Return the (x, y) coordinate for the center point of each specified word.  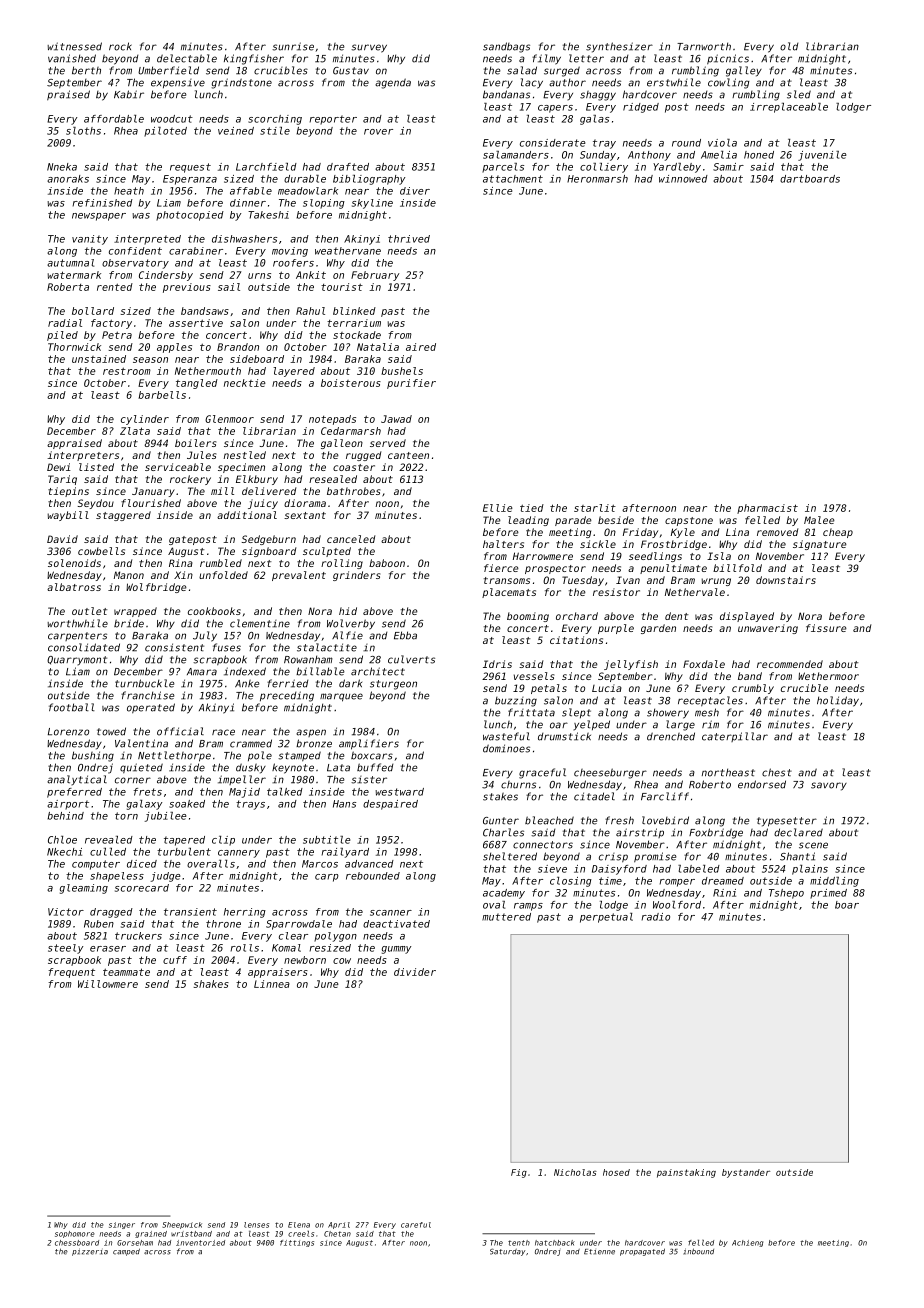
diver (415, 191)
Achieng (747, 1243)
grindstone (242, 83)
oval (494, 905)
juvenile (822, 156)
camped (126, 1252)
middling (834, 882)
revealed (109, 840)
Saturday (507, 1252)
